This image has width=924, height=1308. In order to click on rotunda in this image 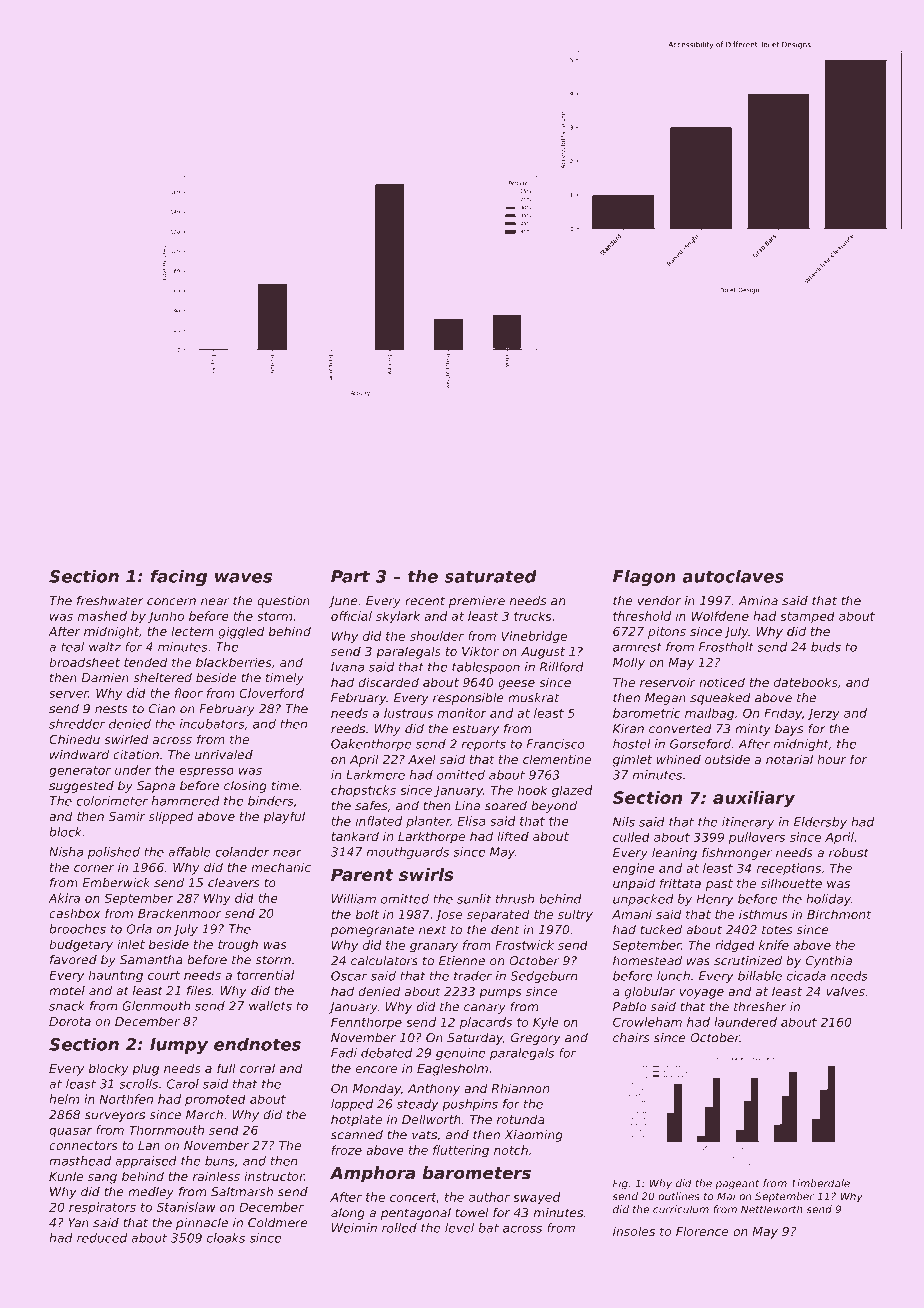, I will do `click(520, 1119)`.
